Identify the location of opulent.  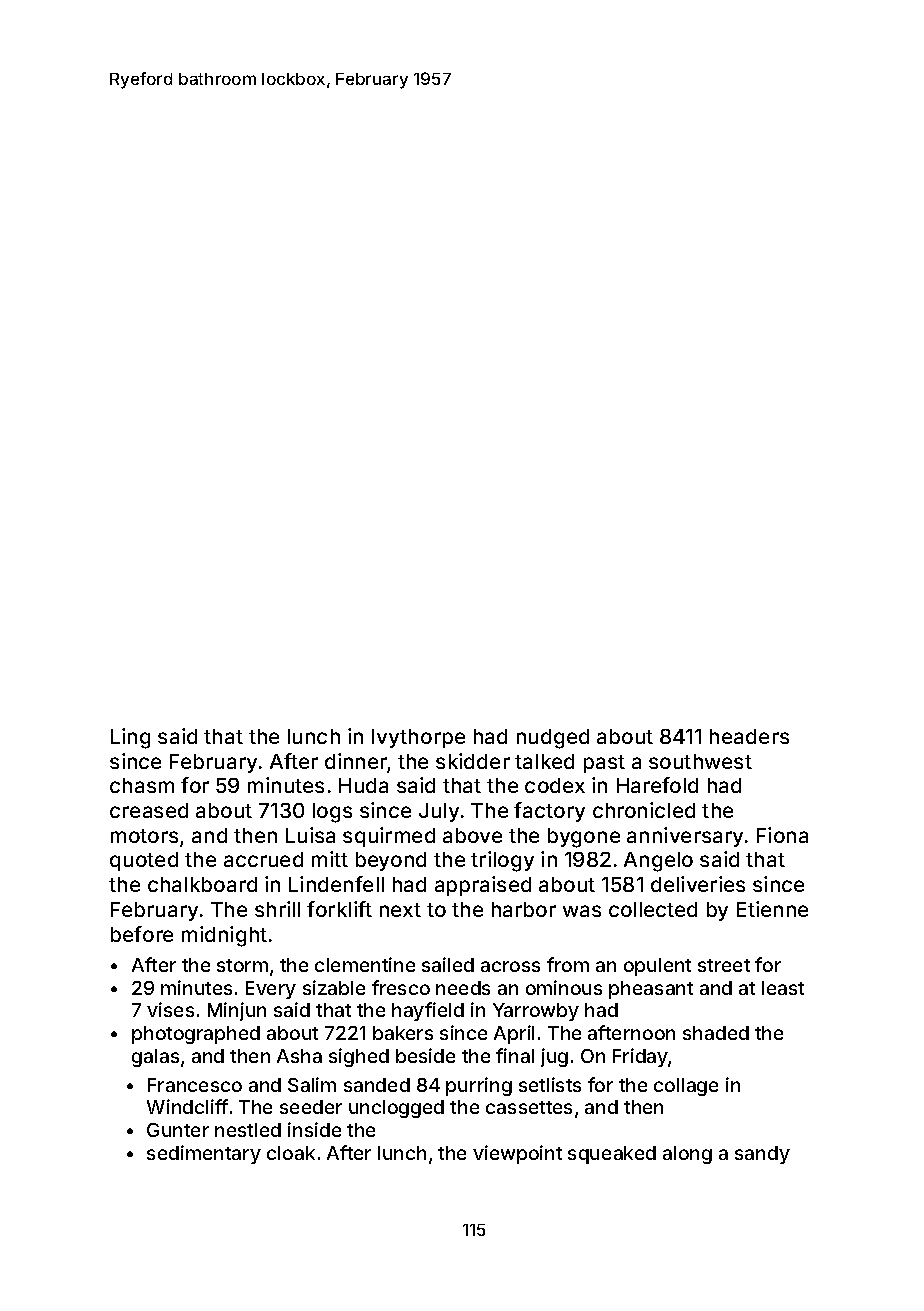
(657, 967).
